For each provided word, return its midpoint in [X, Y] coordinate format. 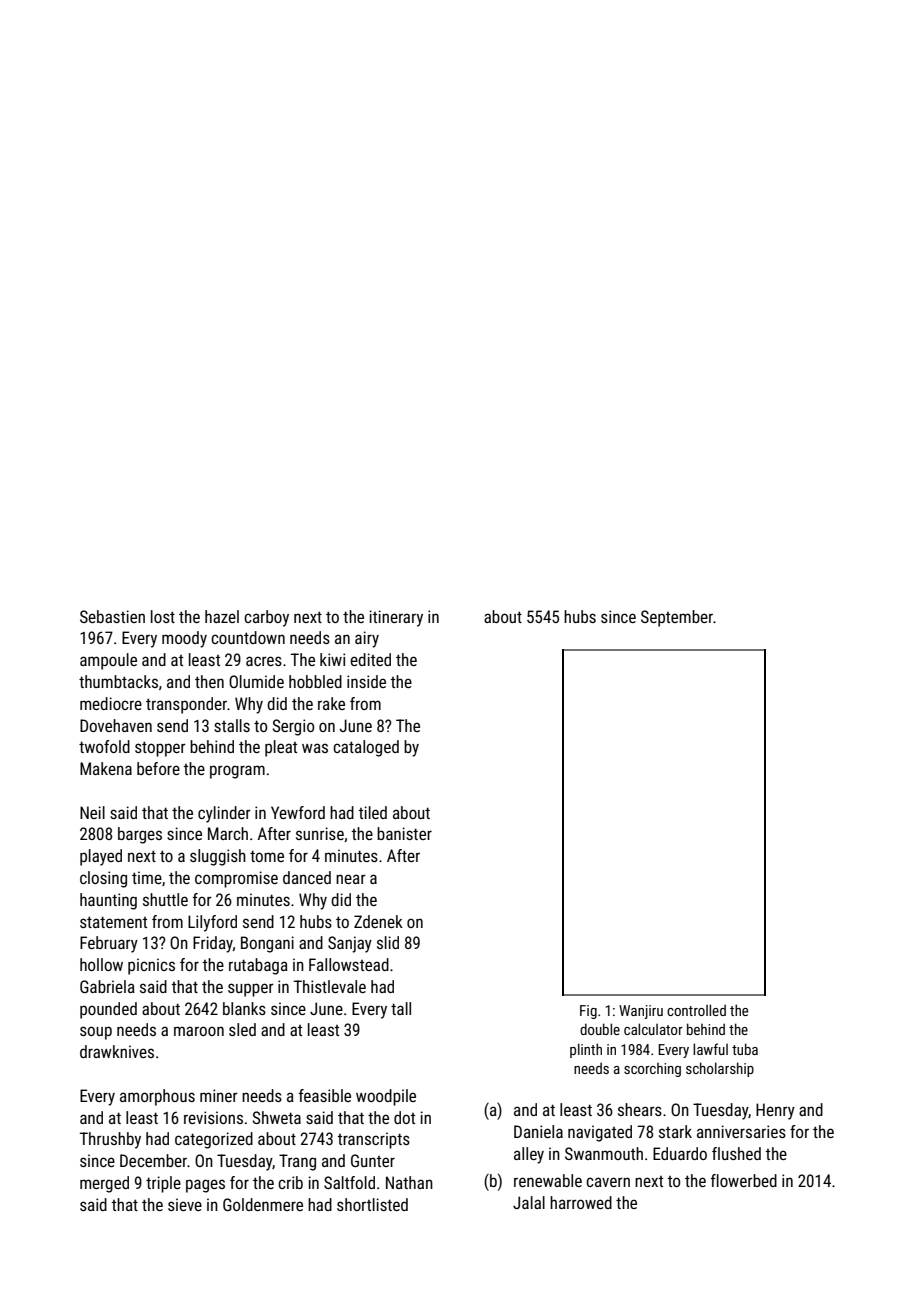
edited [370, 659]
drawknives [117, 1051]
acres [264, 661]
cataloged [366, 748]
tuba [745, 1049]
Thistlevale [329, 986]
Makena [106, 768]
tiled [373, 812]
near [351, 879]
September [677, 618]
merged [104, 1184]
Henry [775, 1111]
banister [404, 833]
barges [140, 835]
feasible [325, 1095]
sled [242, 1029]
